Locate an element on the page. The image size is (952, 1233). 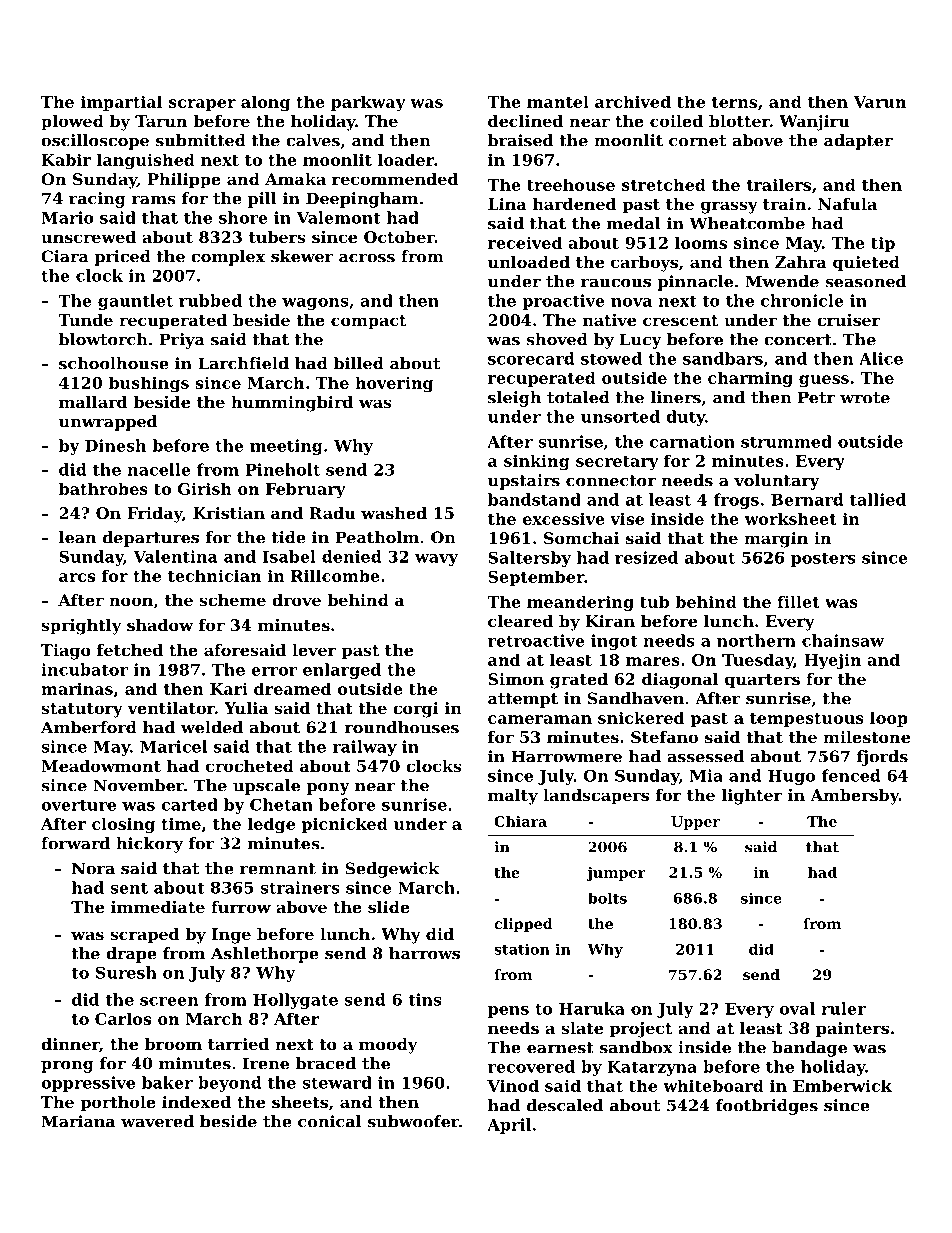
slide is located at coordinates (389, 907).
